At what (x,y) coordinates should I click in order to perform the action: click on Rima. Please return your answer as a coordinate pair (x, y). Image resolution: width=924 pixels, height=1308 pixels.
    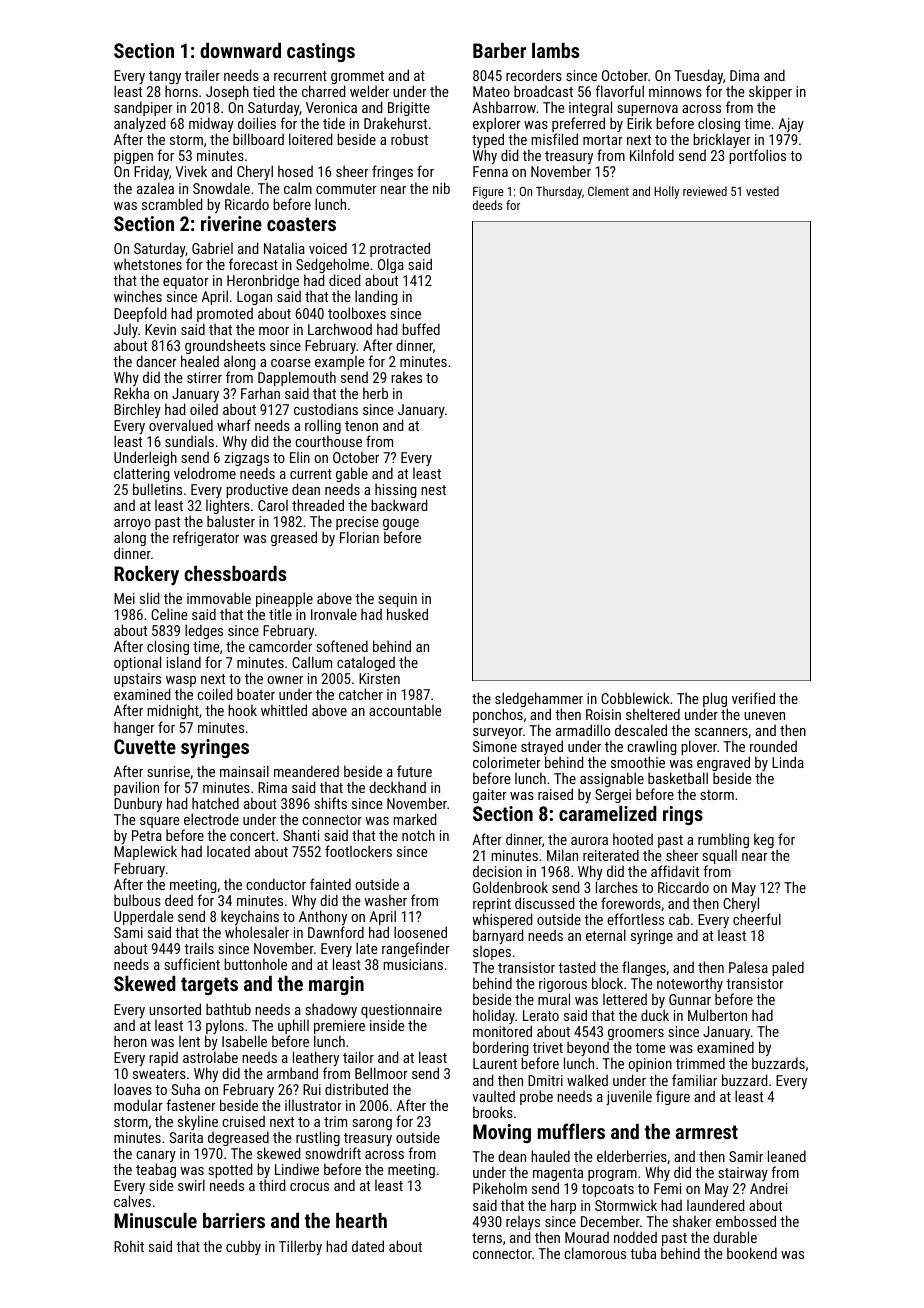
    Looking at the image, I should click on (272, 787).
